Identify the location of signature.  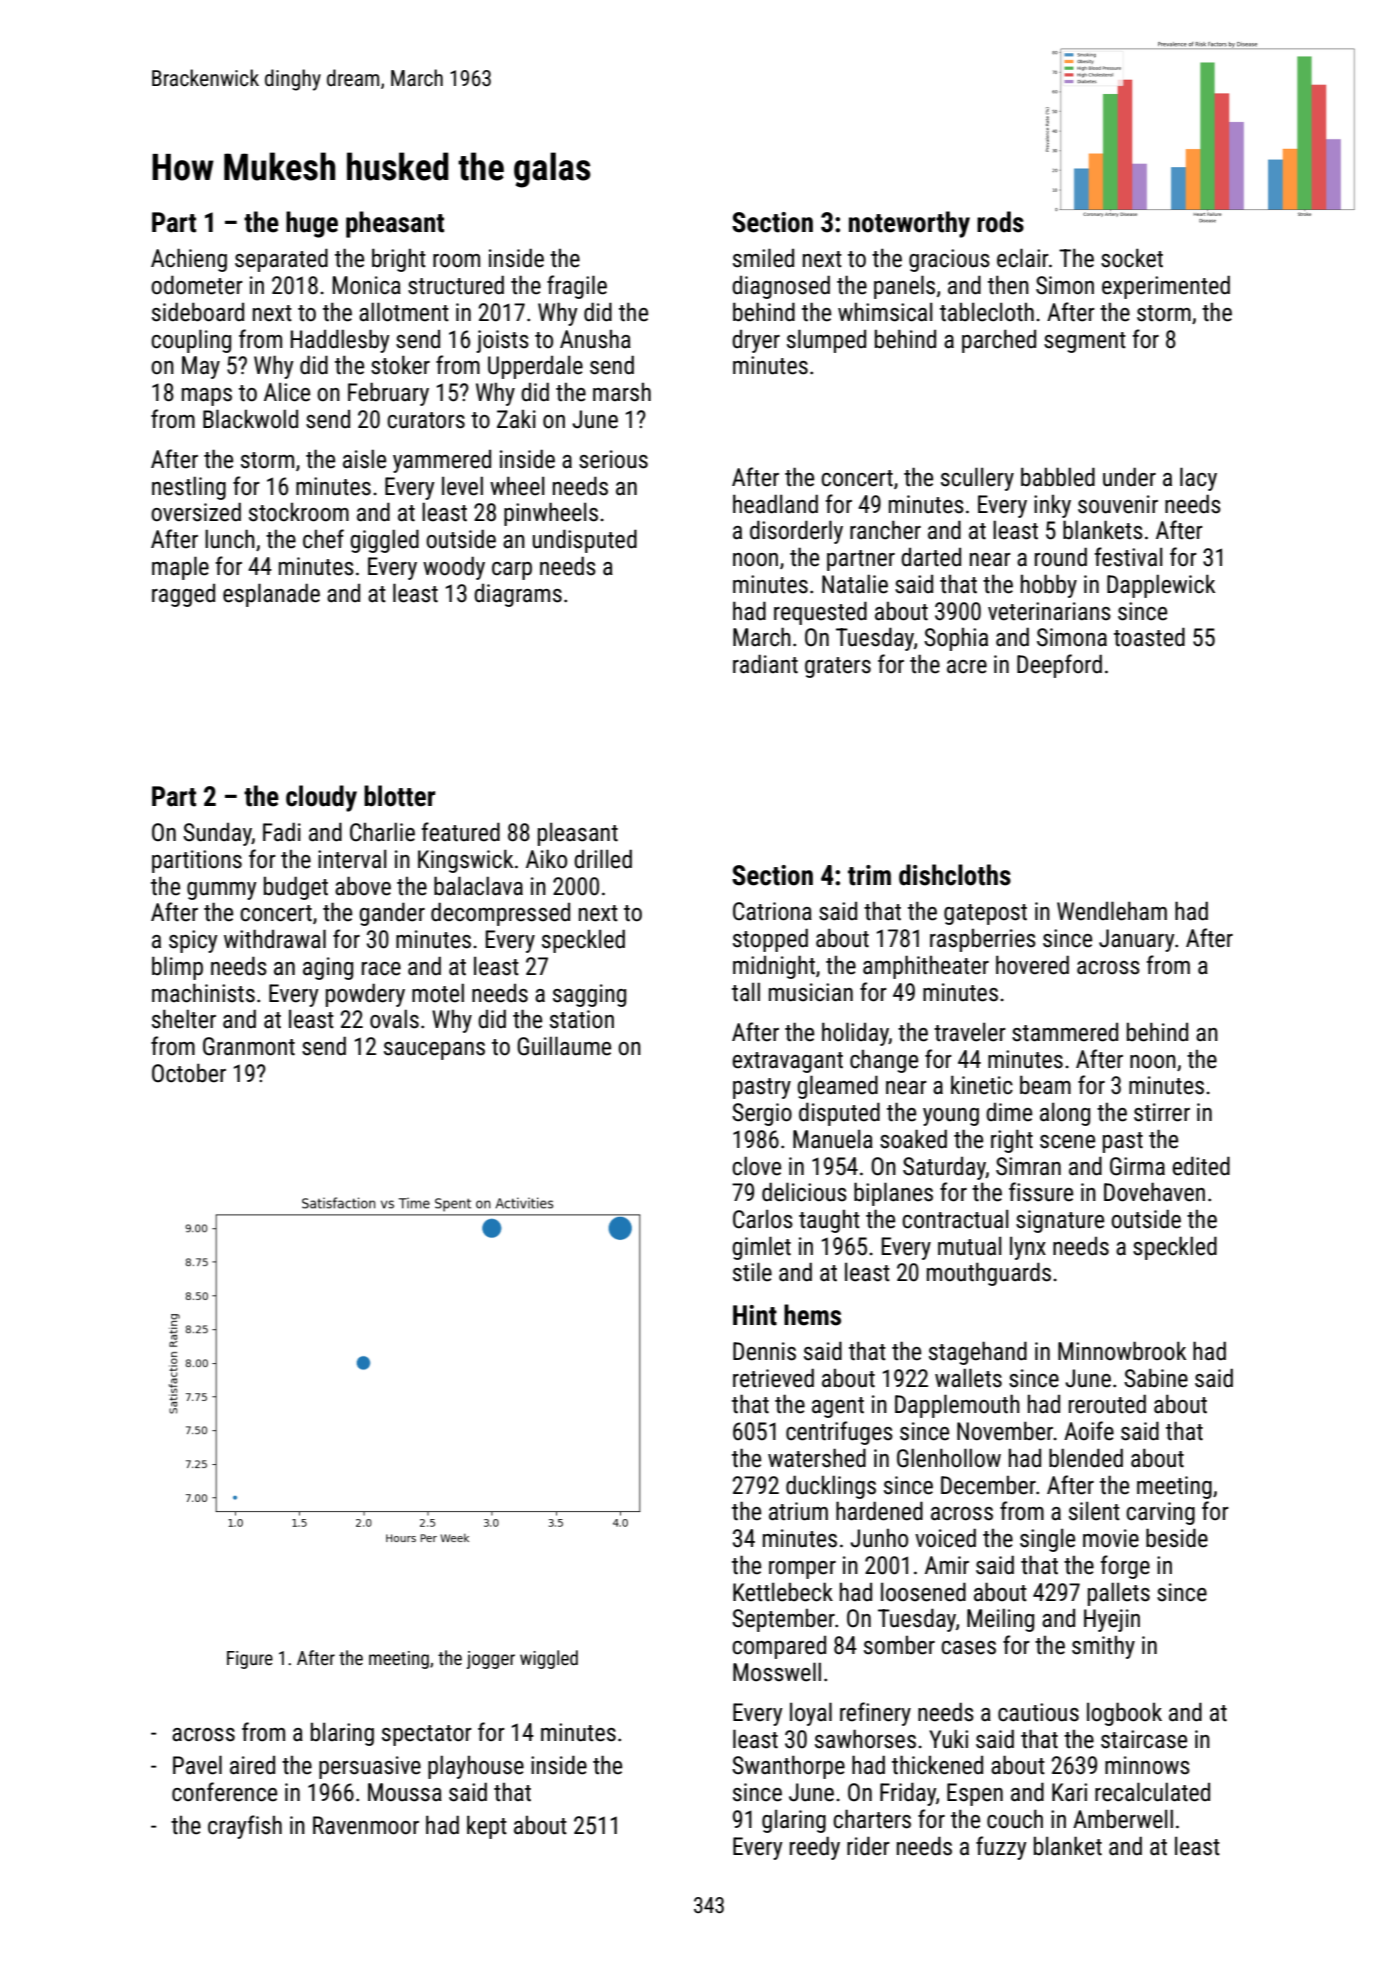
(1060, 1221).
